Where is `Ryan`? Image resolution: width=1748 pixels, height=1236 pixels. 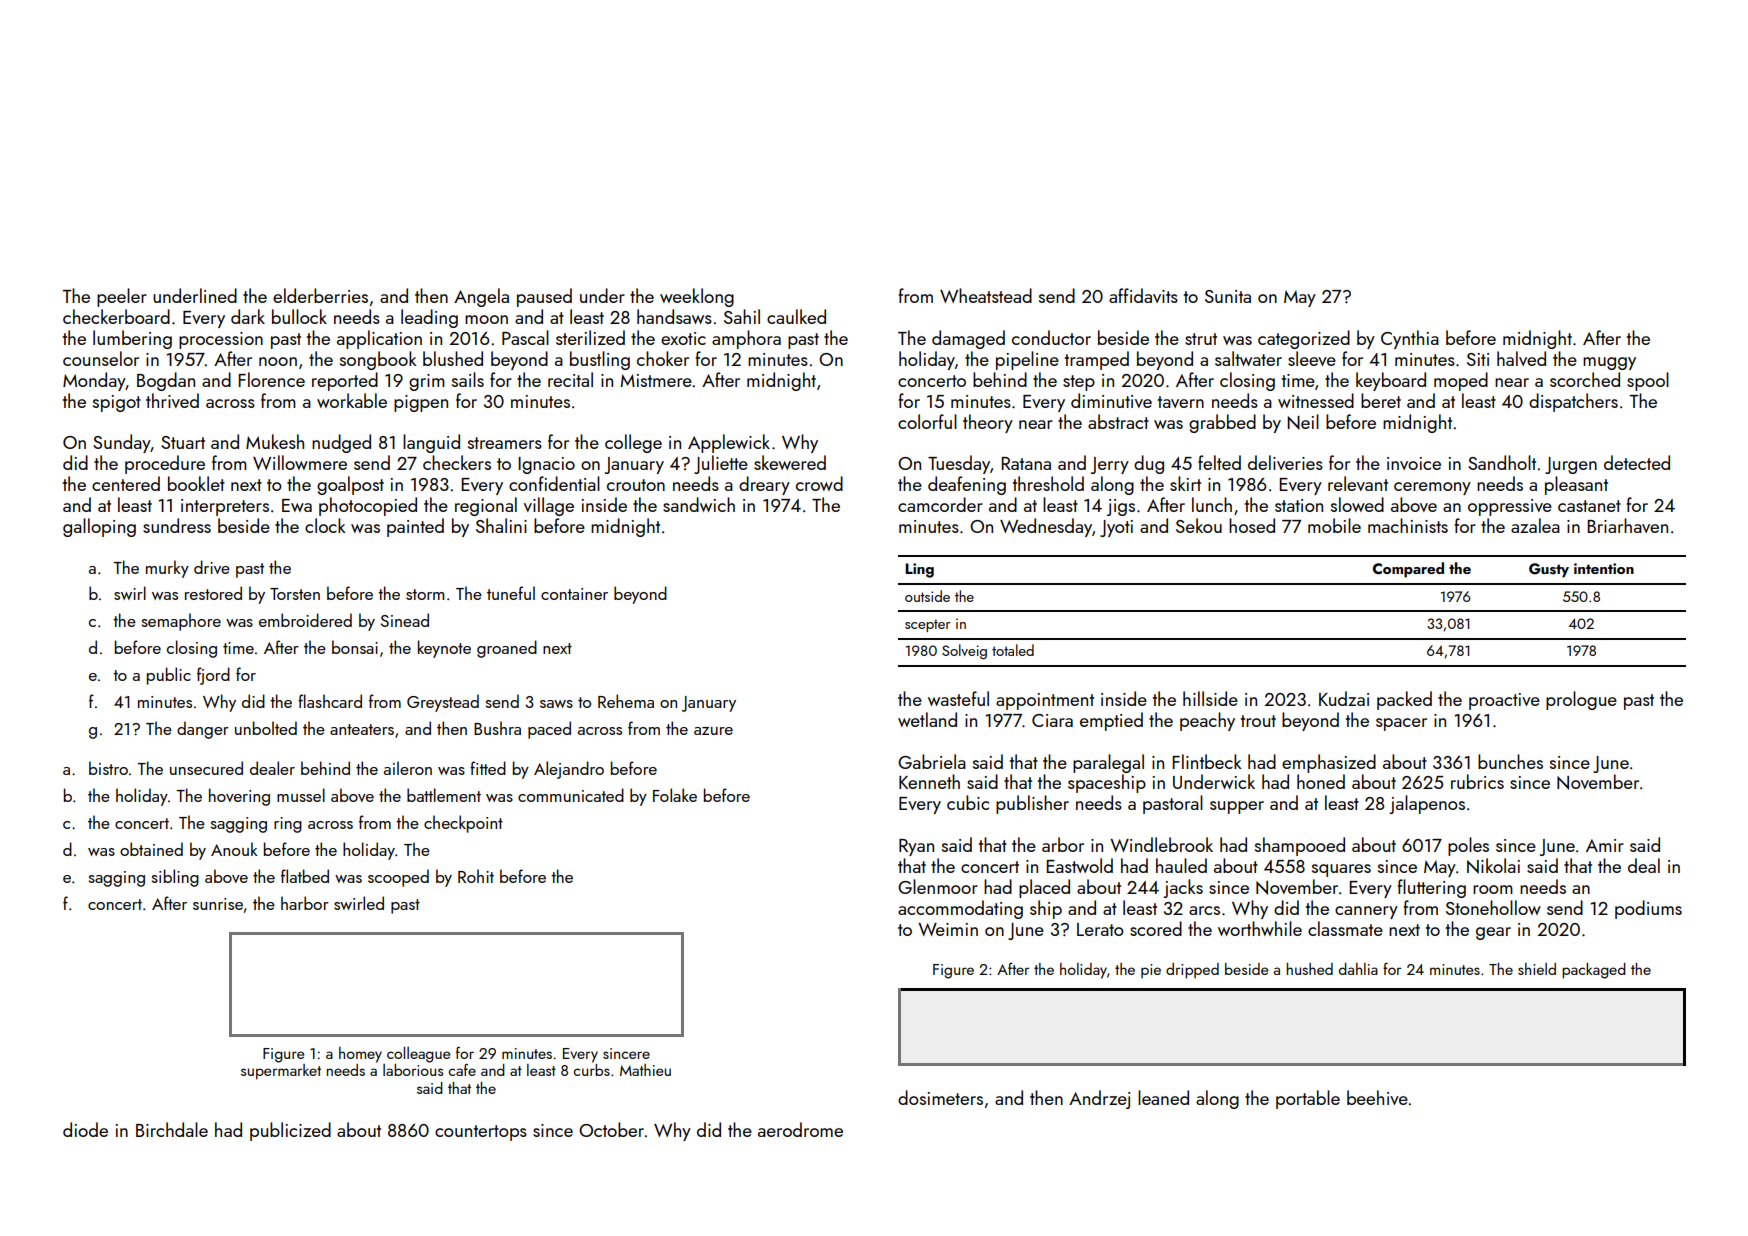
Ryan is located at coordinates (916, 847).
